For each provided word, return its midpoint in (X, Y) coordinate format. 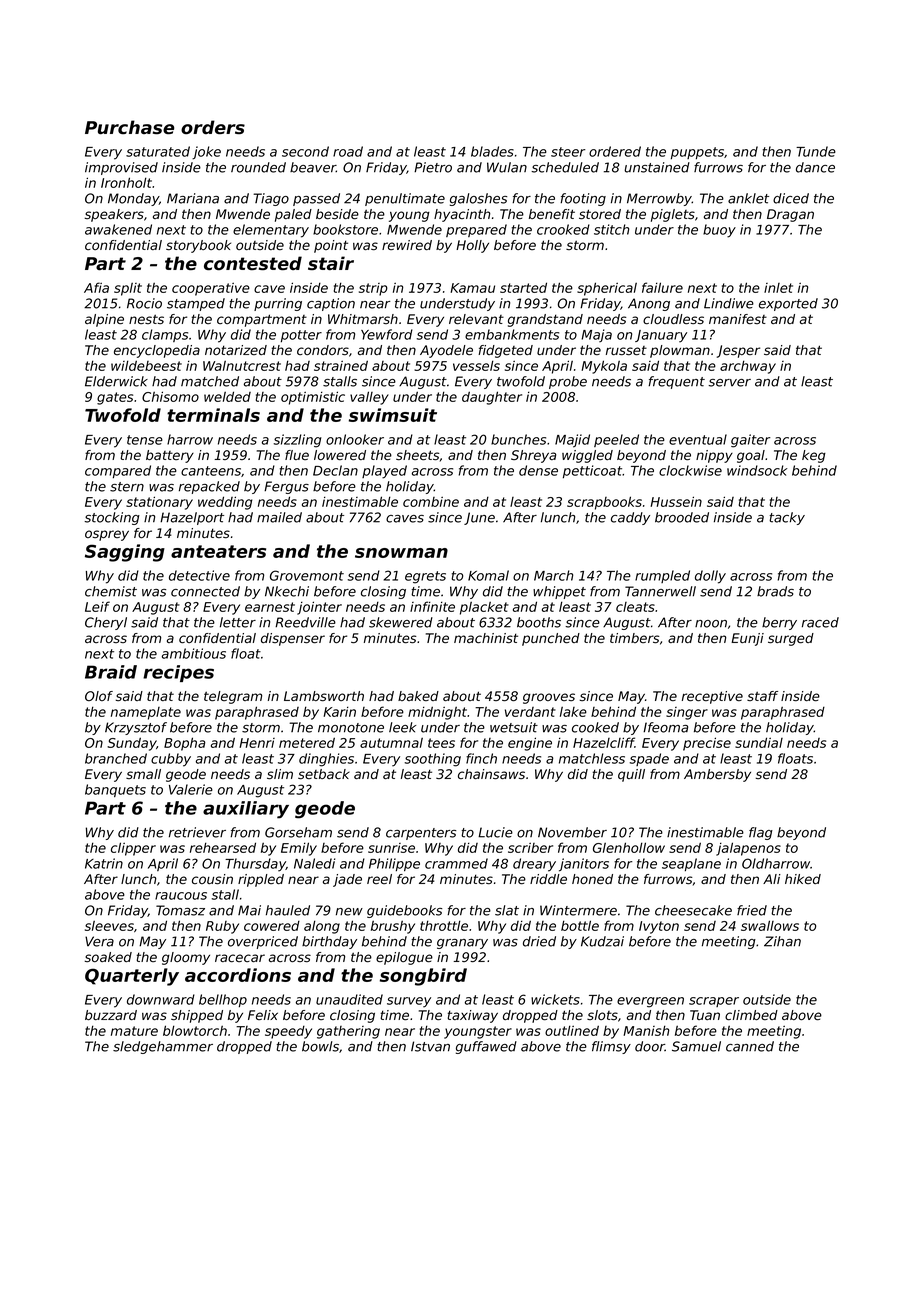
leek (402, 727)
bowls (320, 1046)
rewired (407, 245)
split (128, 289)
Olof (99, 696)
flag (761, 833)
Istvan (430, 1046)
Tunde (816, 151)
